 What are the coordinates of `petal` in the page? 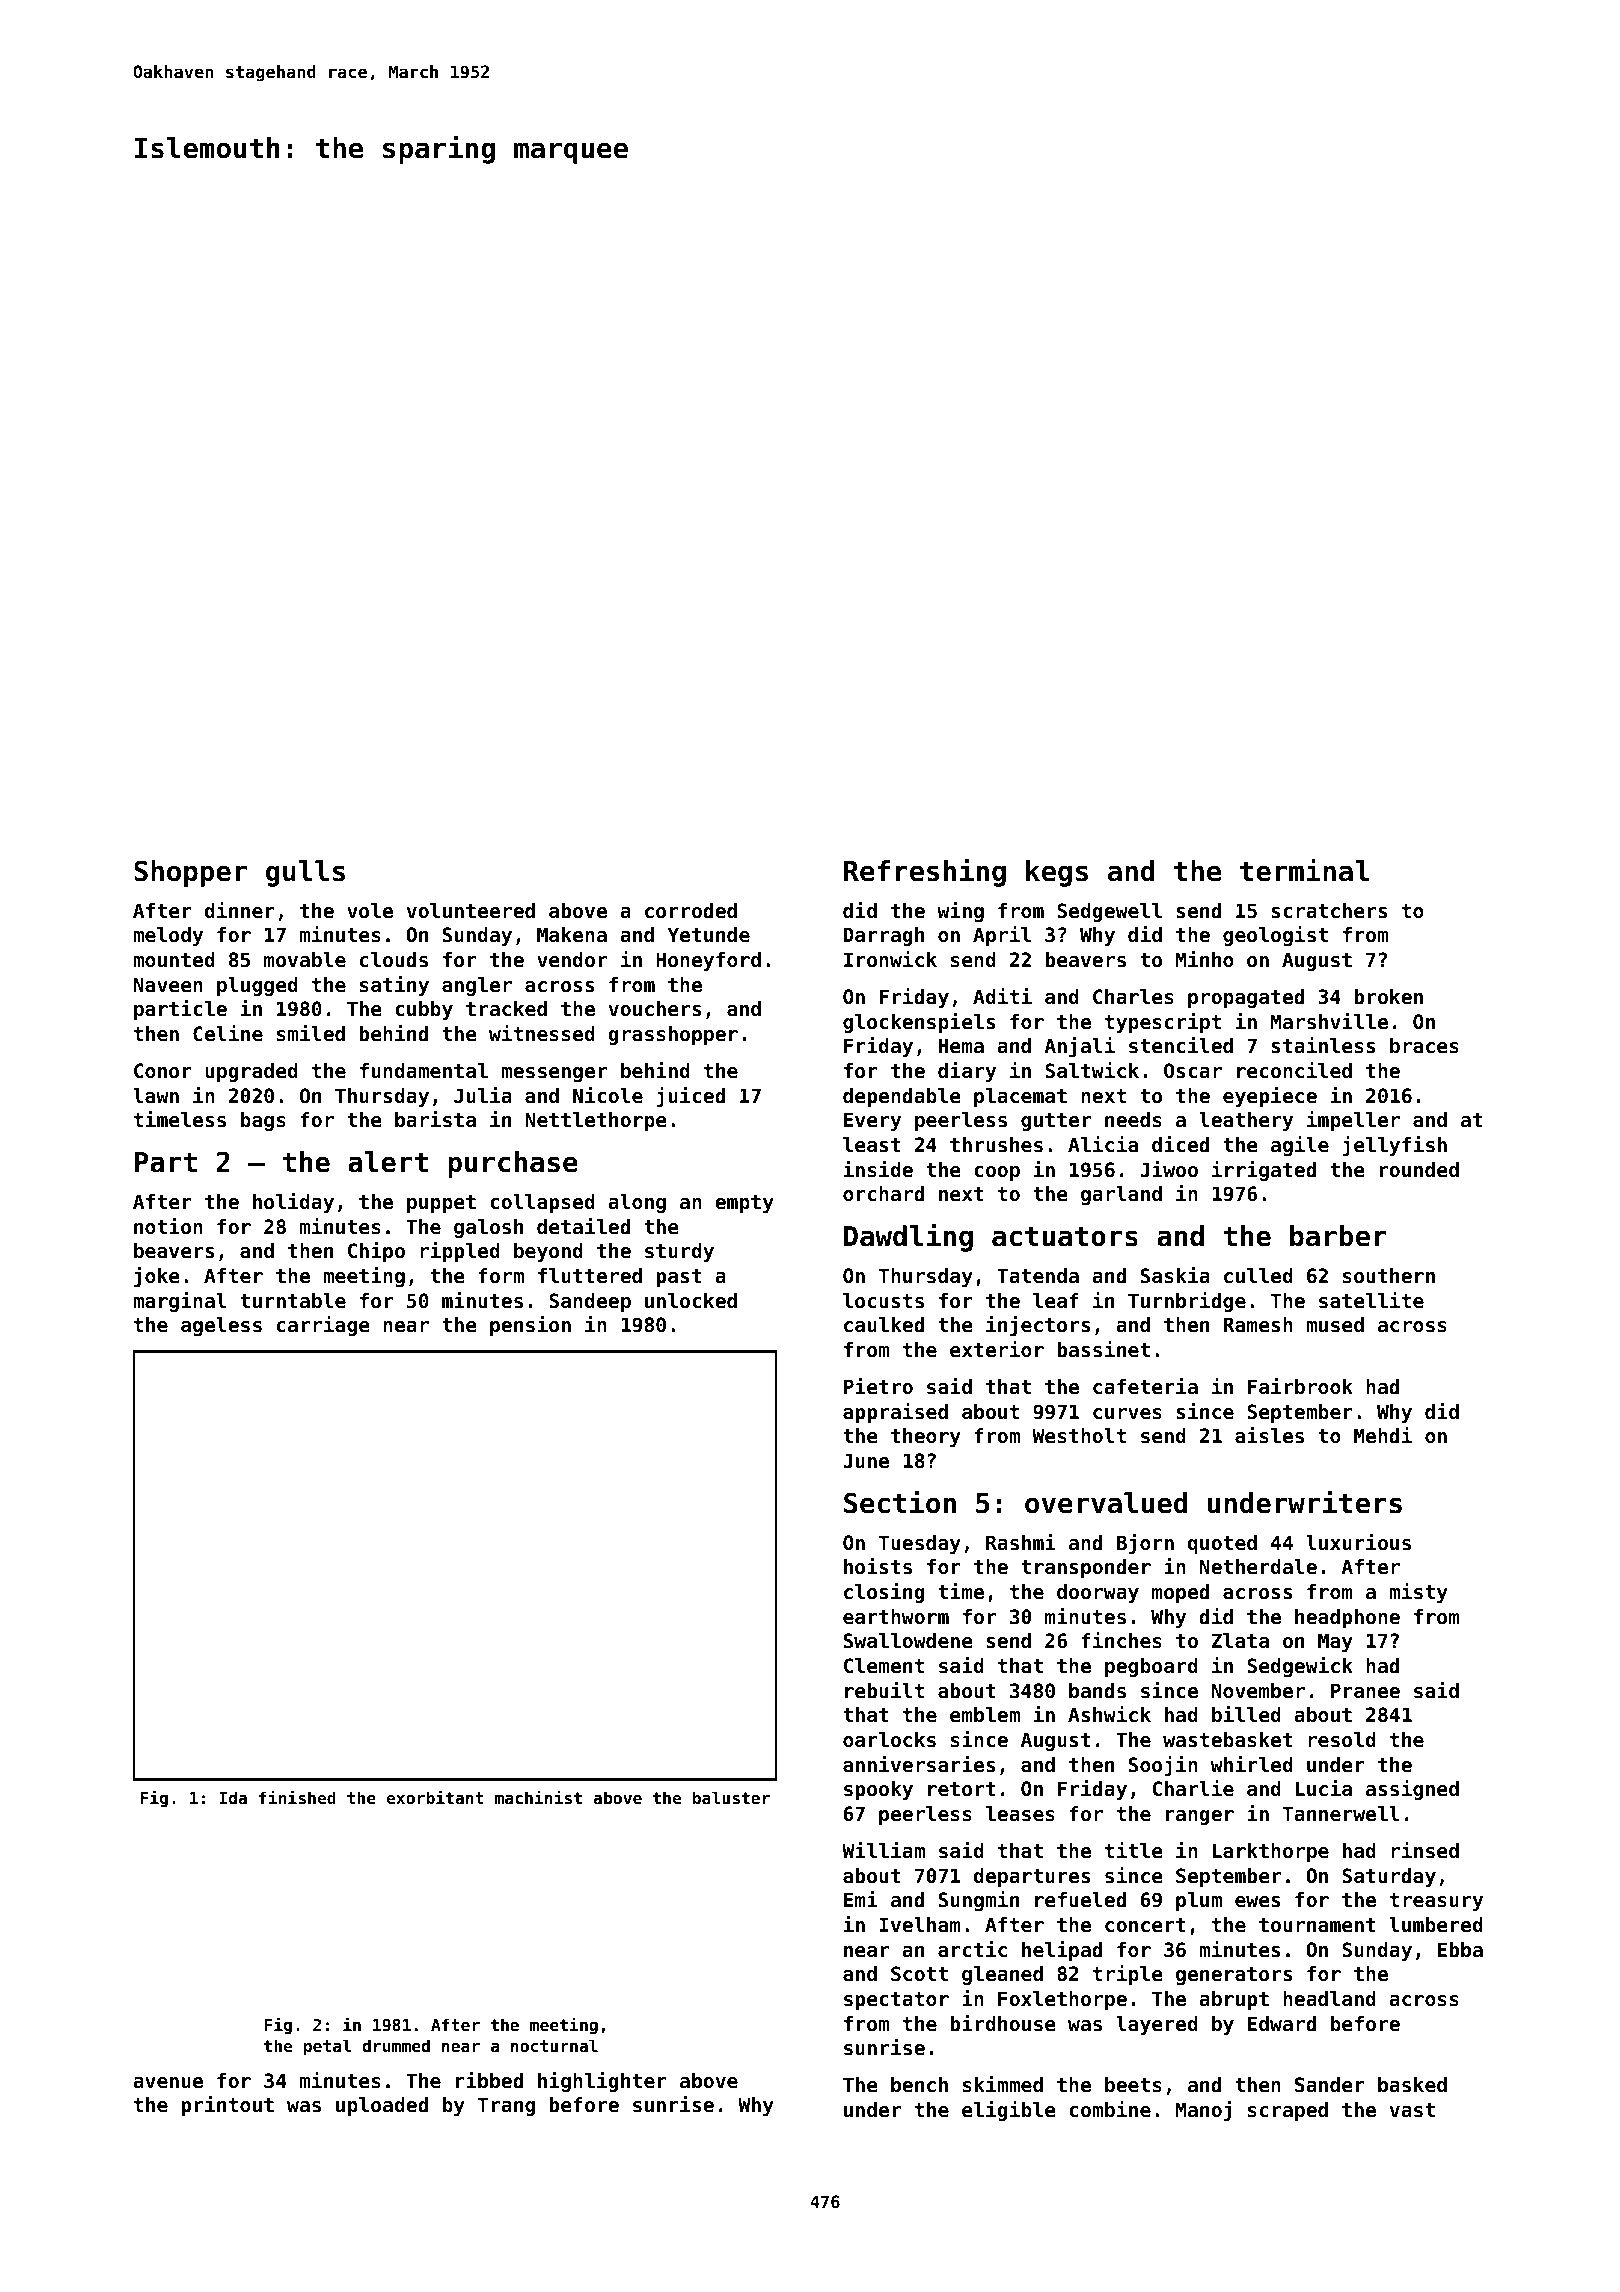 It's located at (327, 2047).
